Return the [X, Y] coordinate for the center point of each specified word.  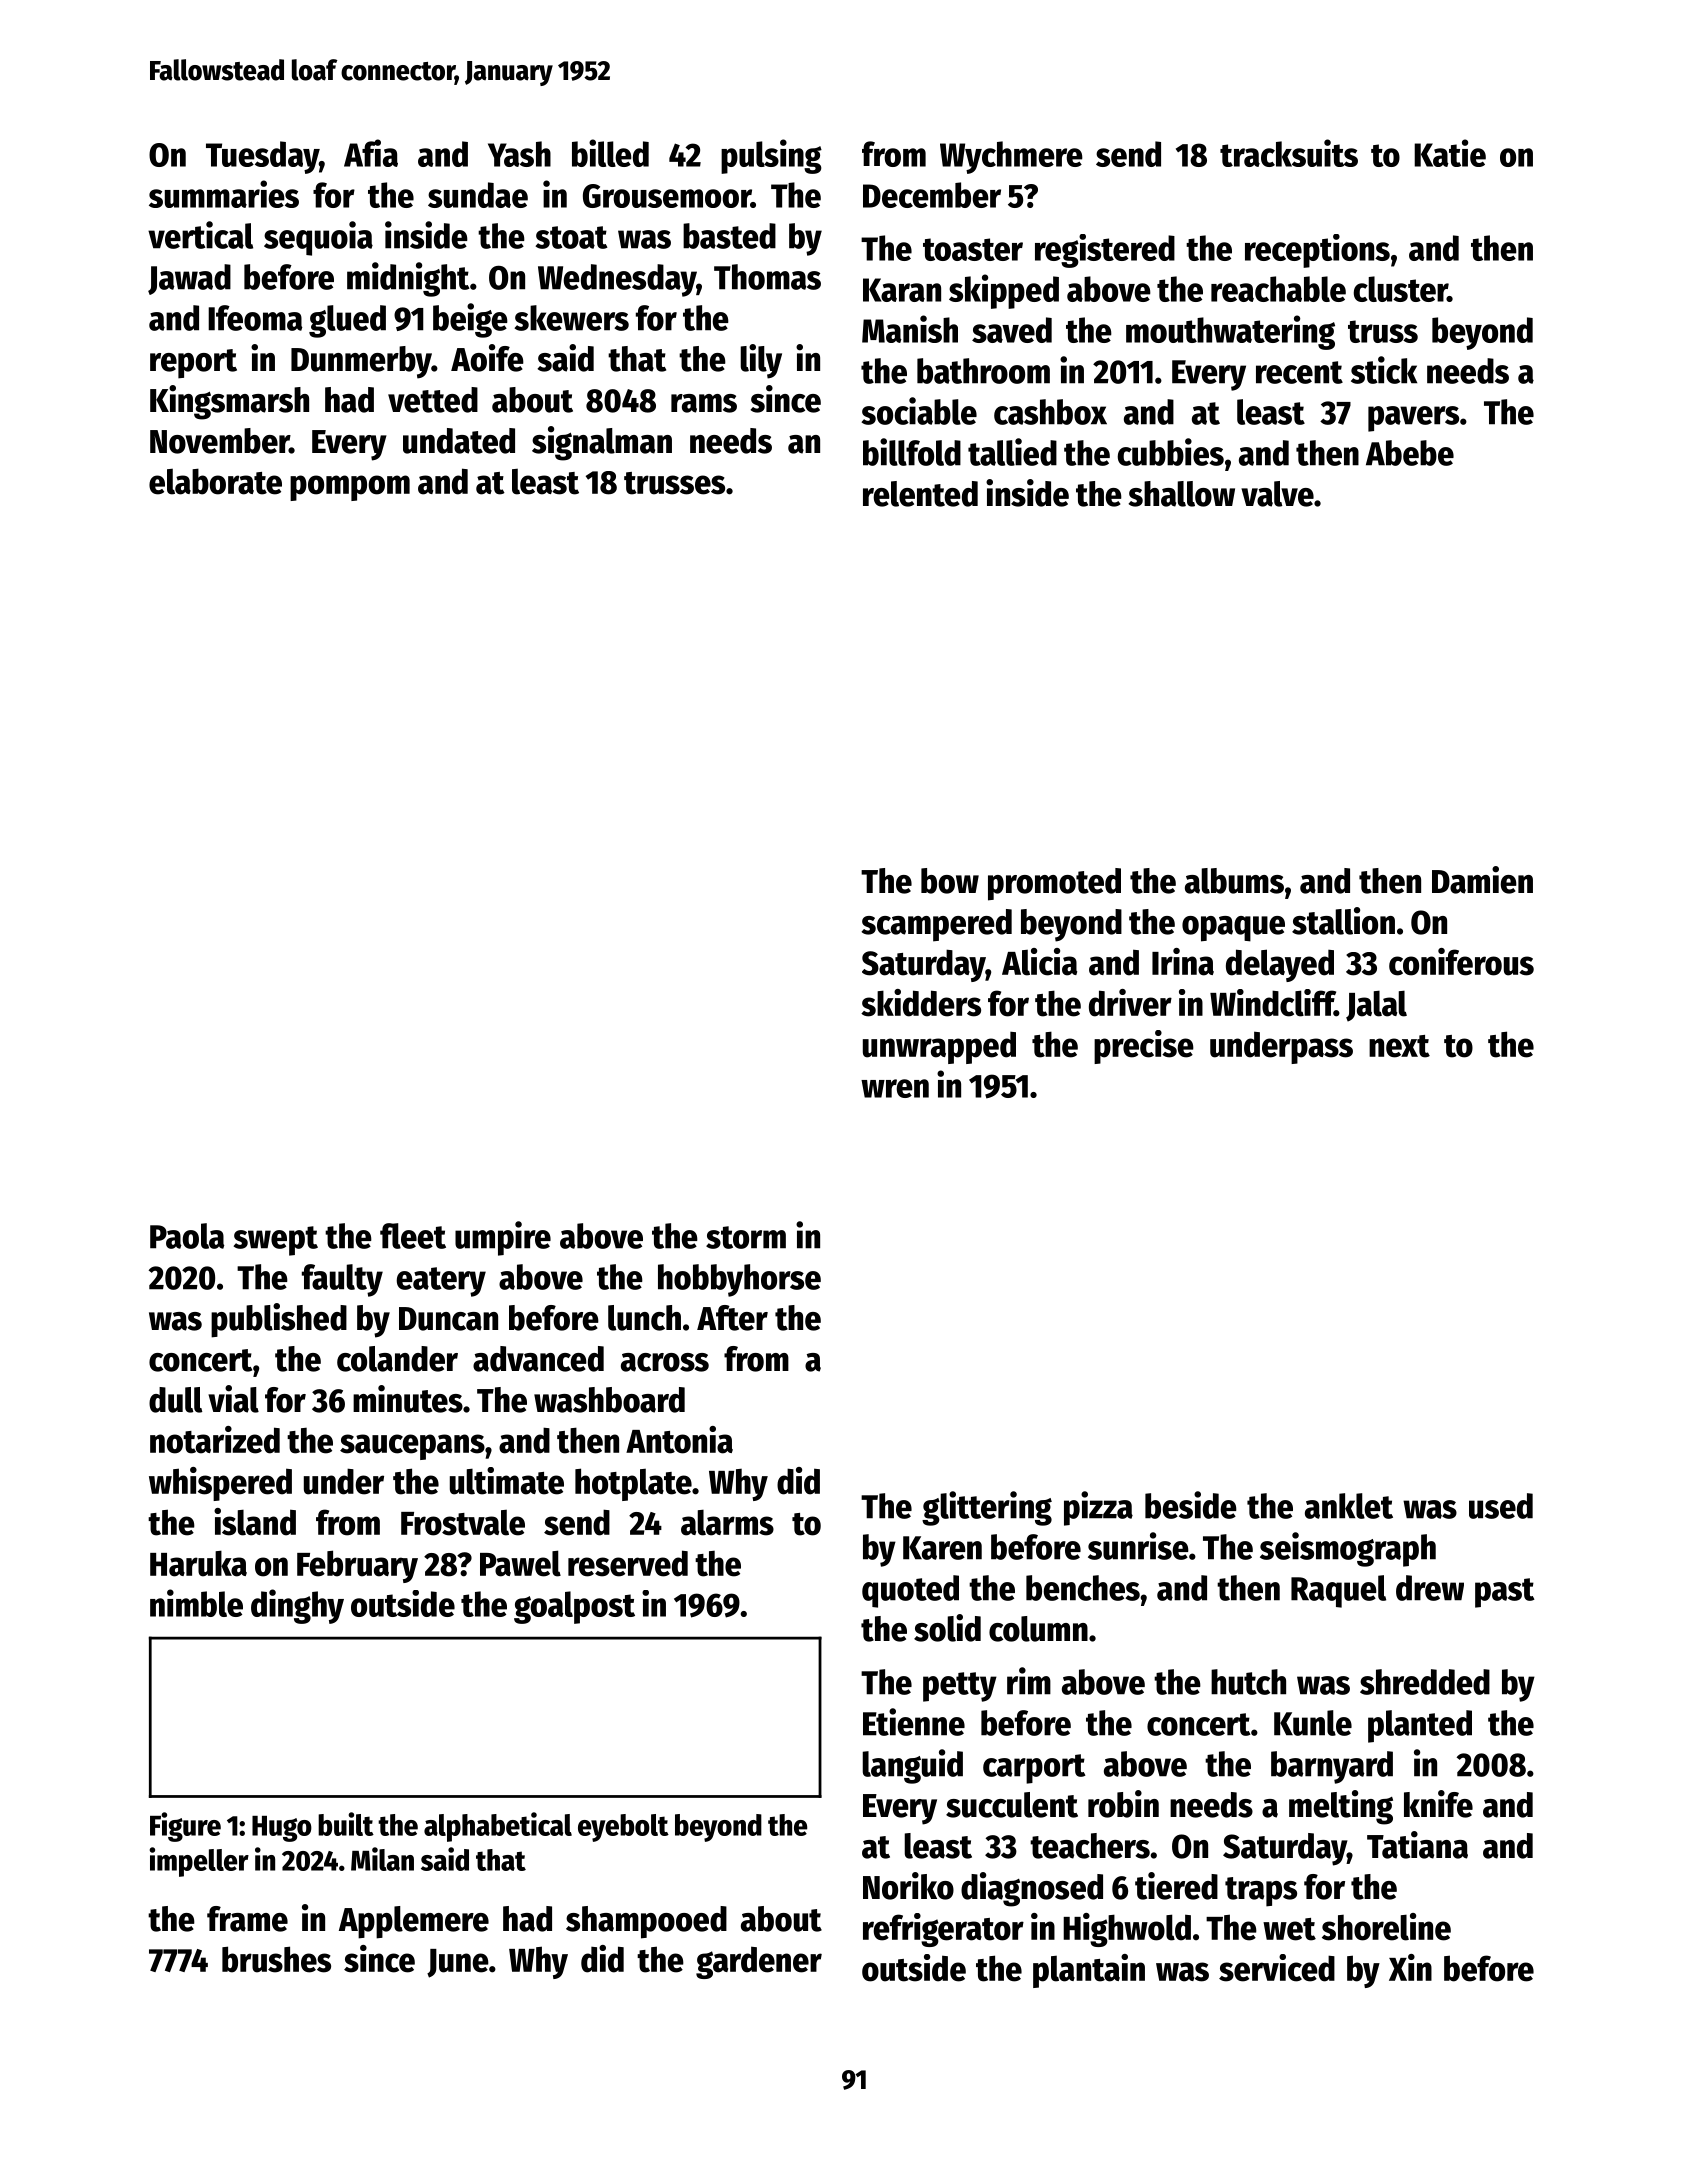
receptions [1317, 251]
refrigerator [943, 1930]
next [1399, 1046]
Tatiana [1417, 1845]
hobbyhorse [739, 1280]
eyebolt [623, 1828]
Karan [902, 290]
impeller [199, 1862]
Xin [1410, 1967]
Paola [187, 1236]
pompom [350, 488]
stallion [1343, 921]
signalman [602, 443]
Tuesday [262, 157]
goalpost [574, 1607]
